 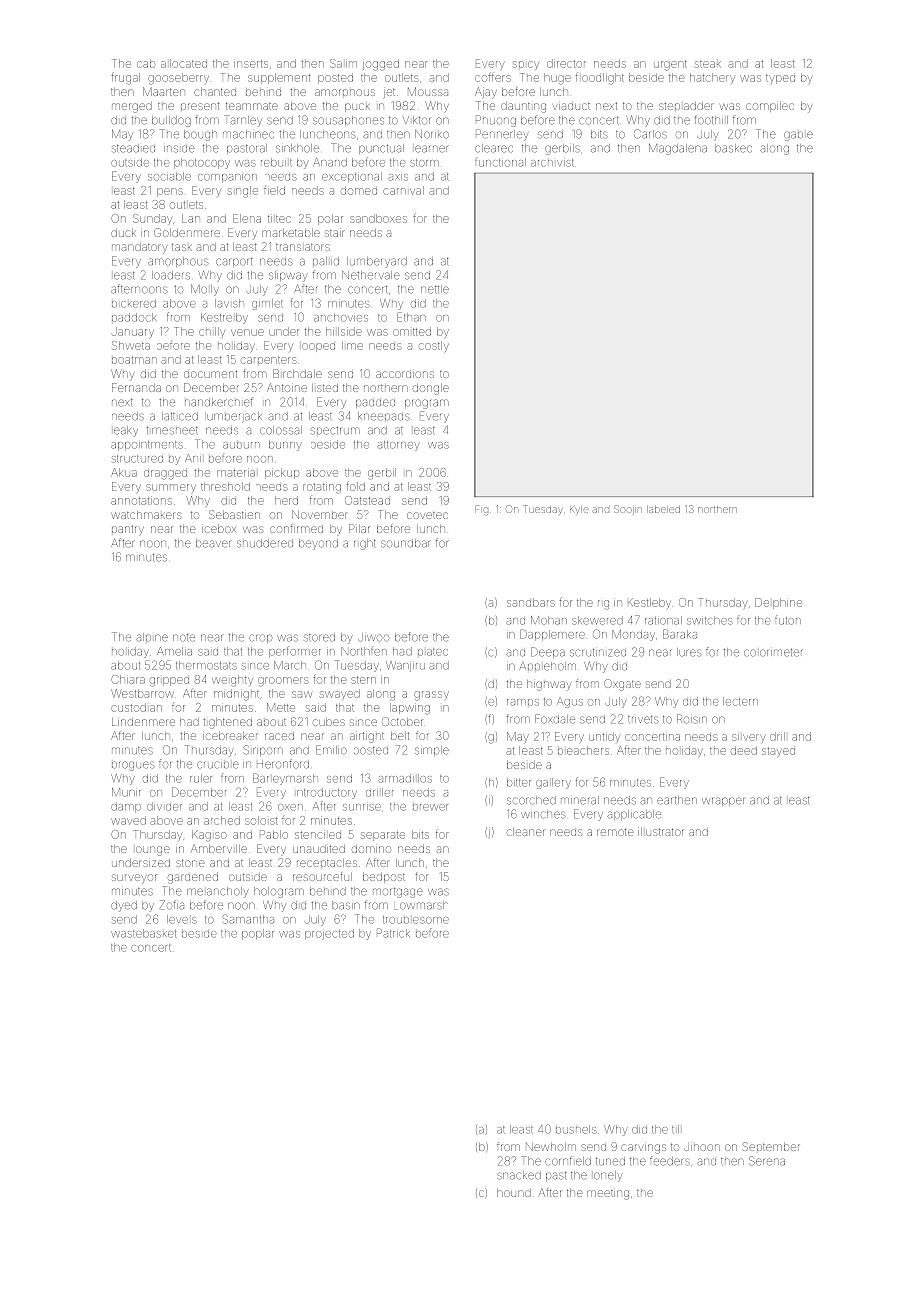 What do you see at coordinates (143, 722) in the screenshot?
I see `Lindenmere` at bounding box center [143, 722].
